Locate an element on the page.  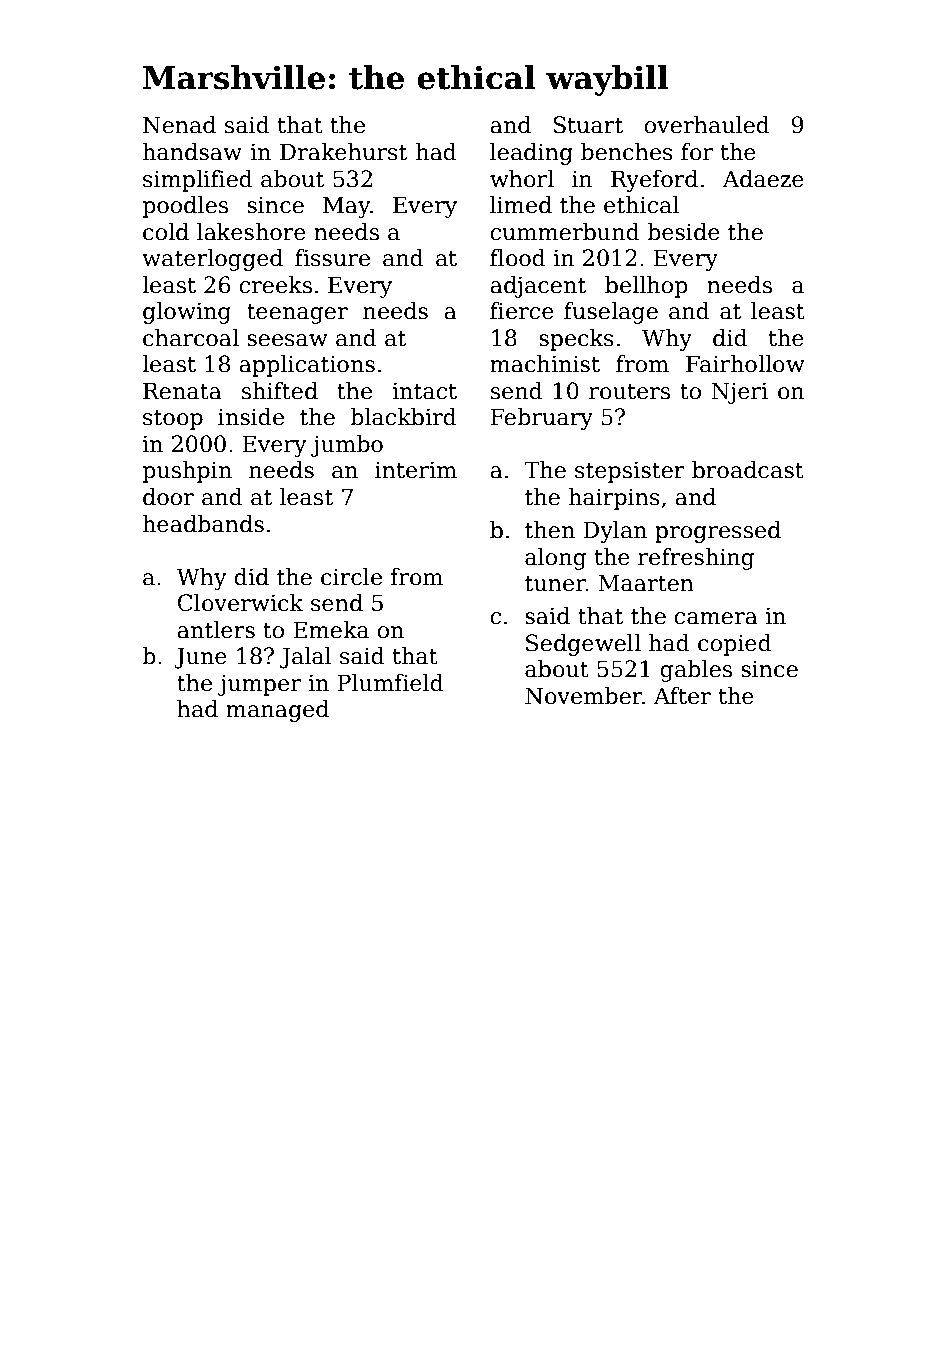
Drakehurst is located at coordinates (343, 152).
